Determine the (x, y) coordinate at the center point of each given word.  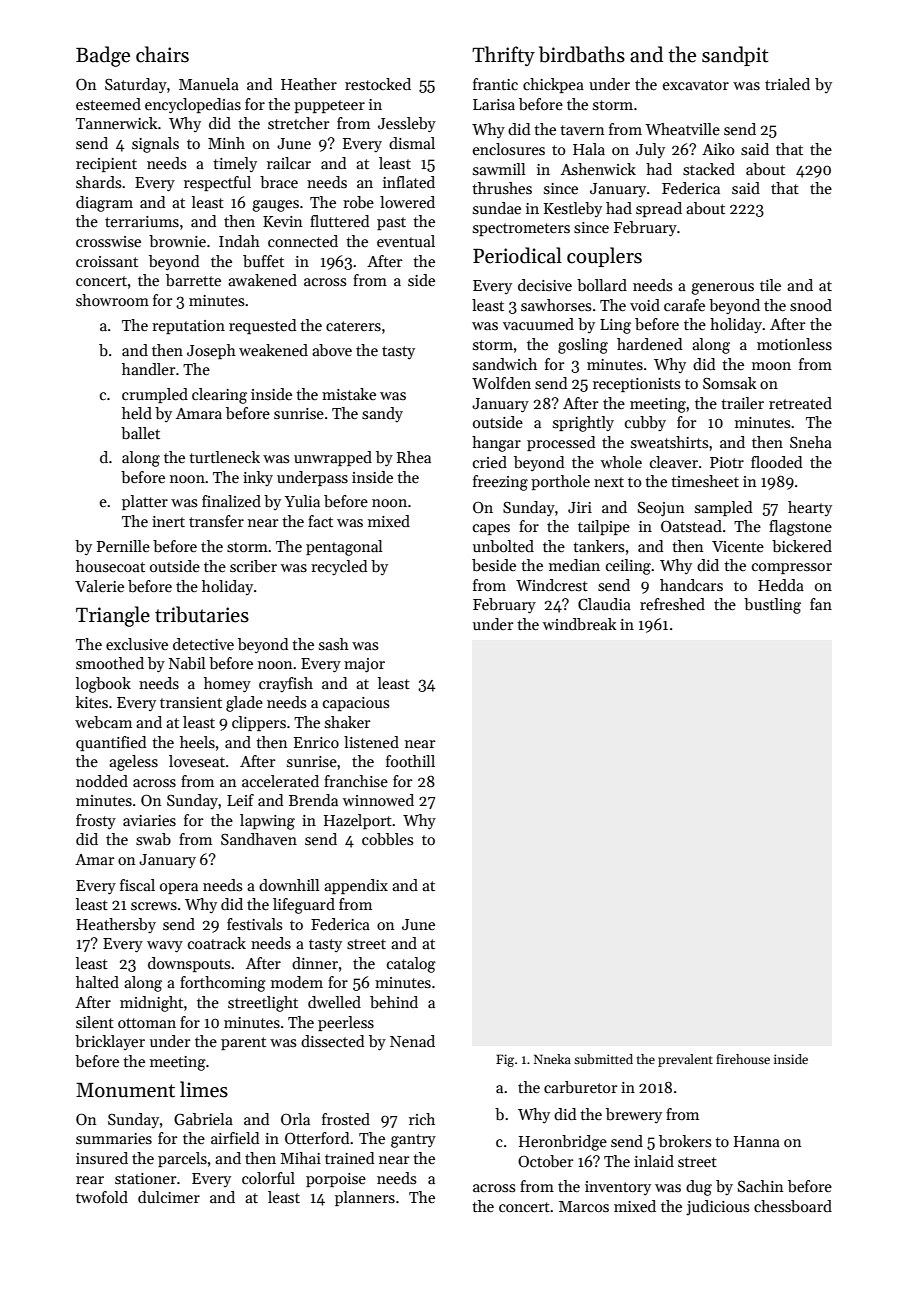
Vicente (738, 546)
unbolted (503, 546)
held (137, 413)
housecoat (110, 566)
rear (90, 1180)
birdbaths (582, 54)
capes (491, 529)
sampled (723, 508)
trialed (787, 84)
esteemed (108, 104)
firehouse (743, 1059)
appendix (356, 886)
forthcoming (223, 984)
